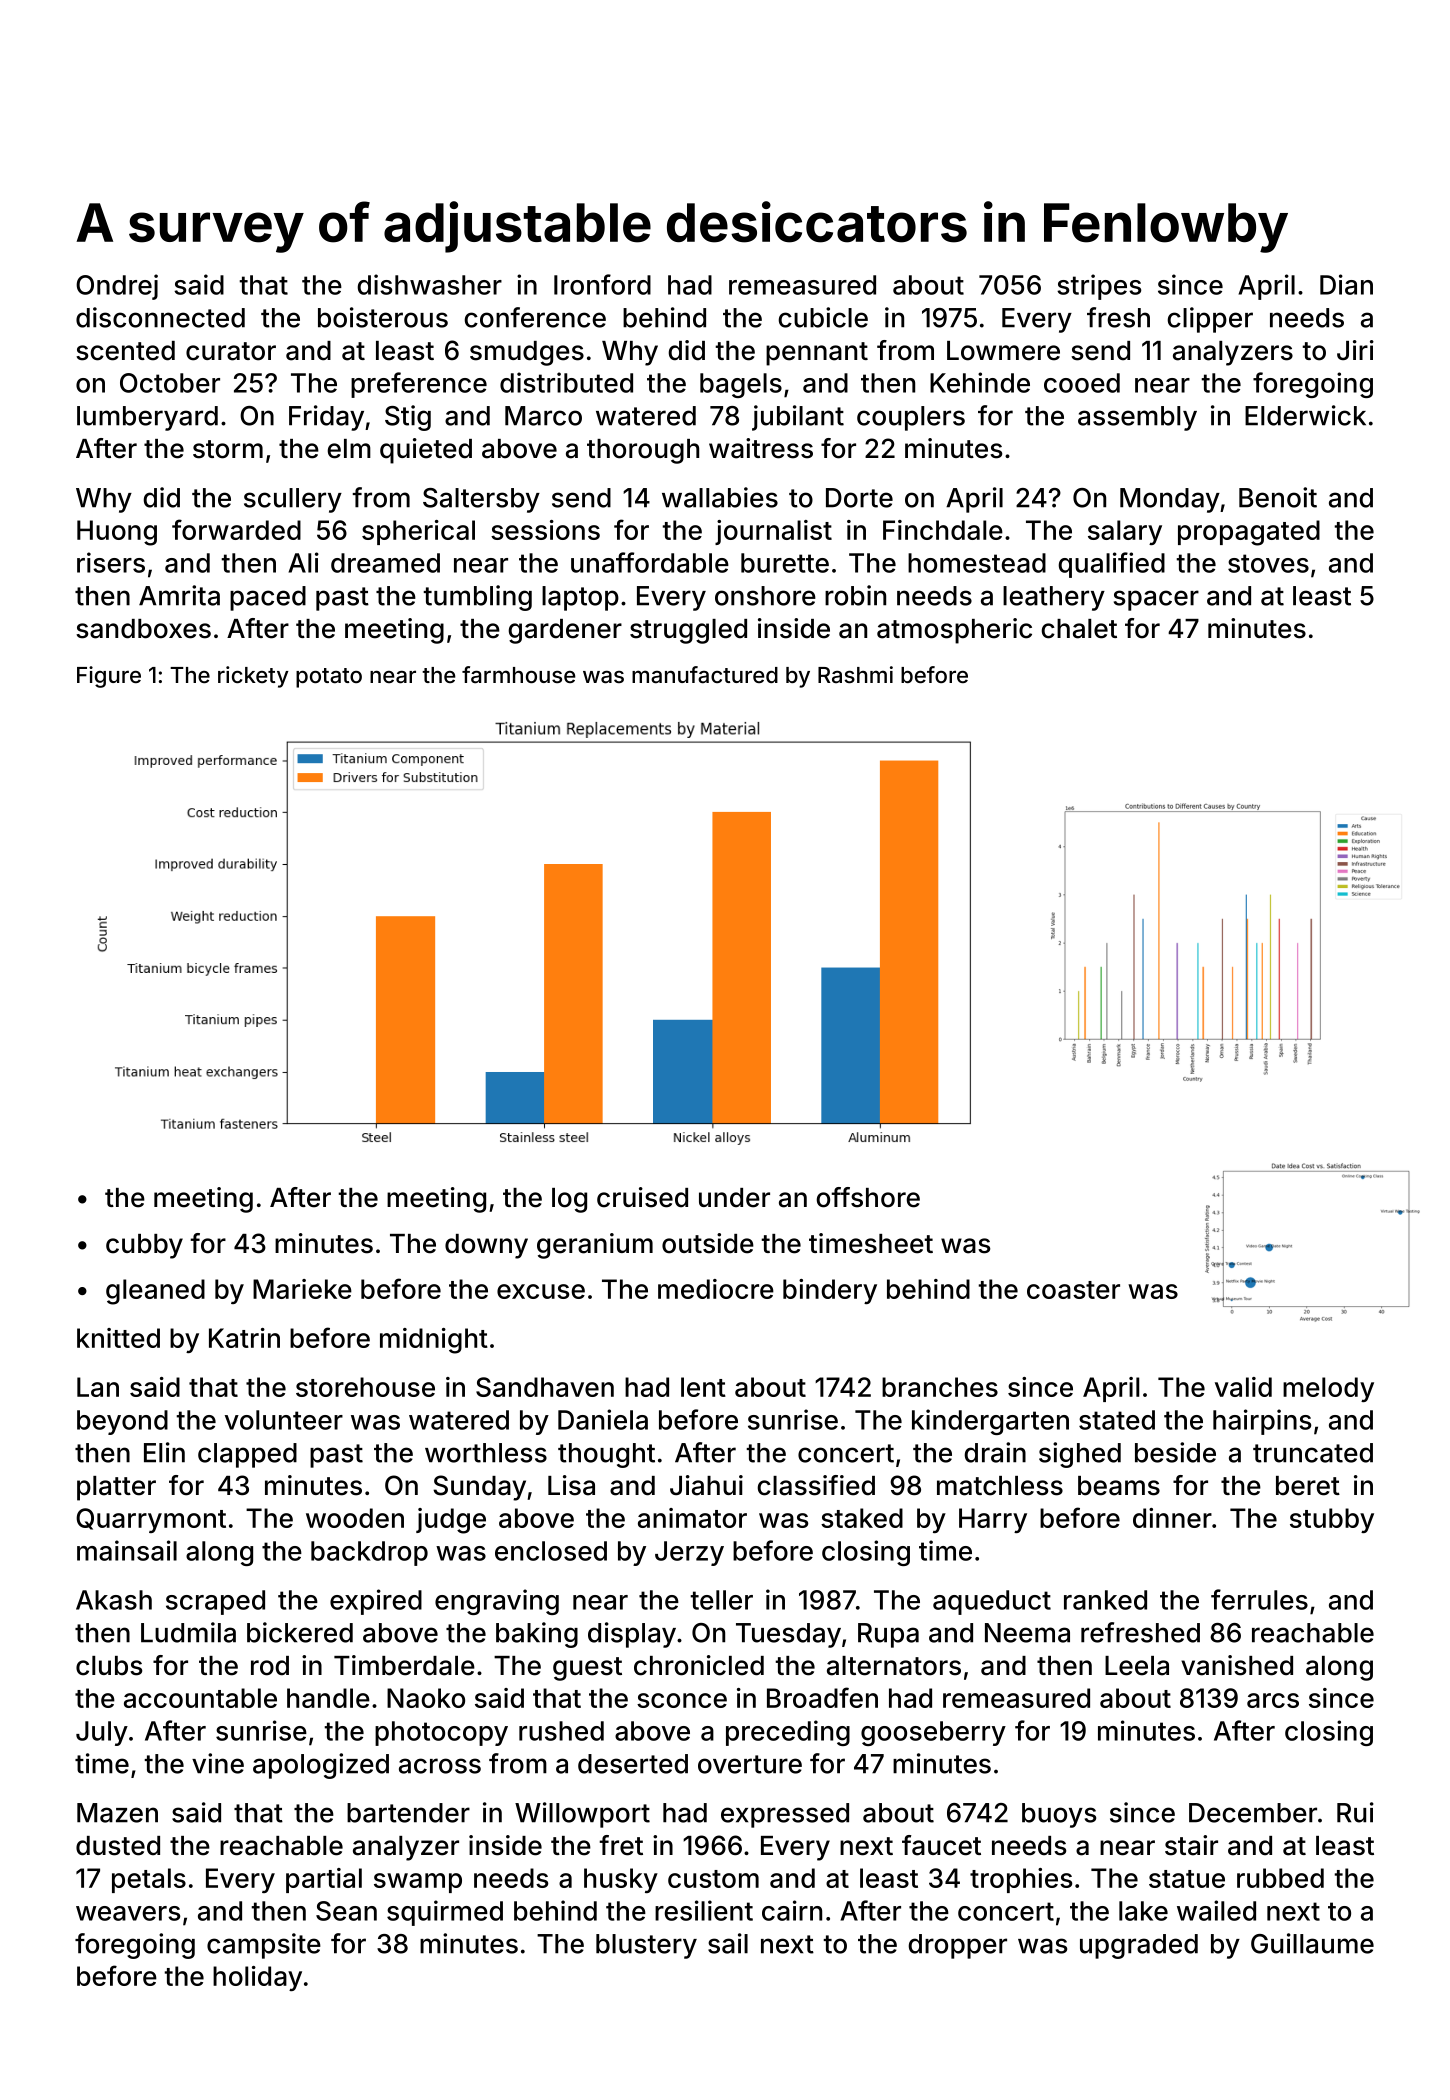 This screenshot has width=1450, height=2100. What do you see at coordinates (1332, 1520) in the screenshot?
I see `stubby` at bounding box center [1332, 1520].
